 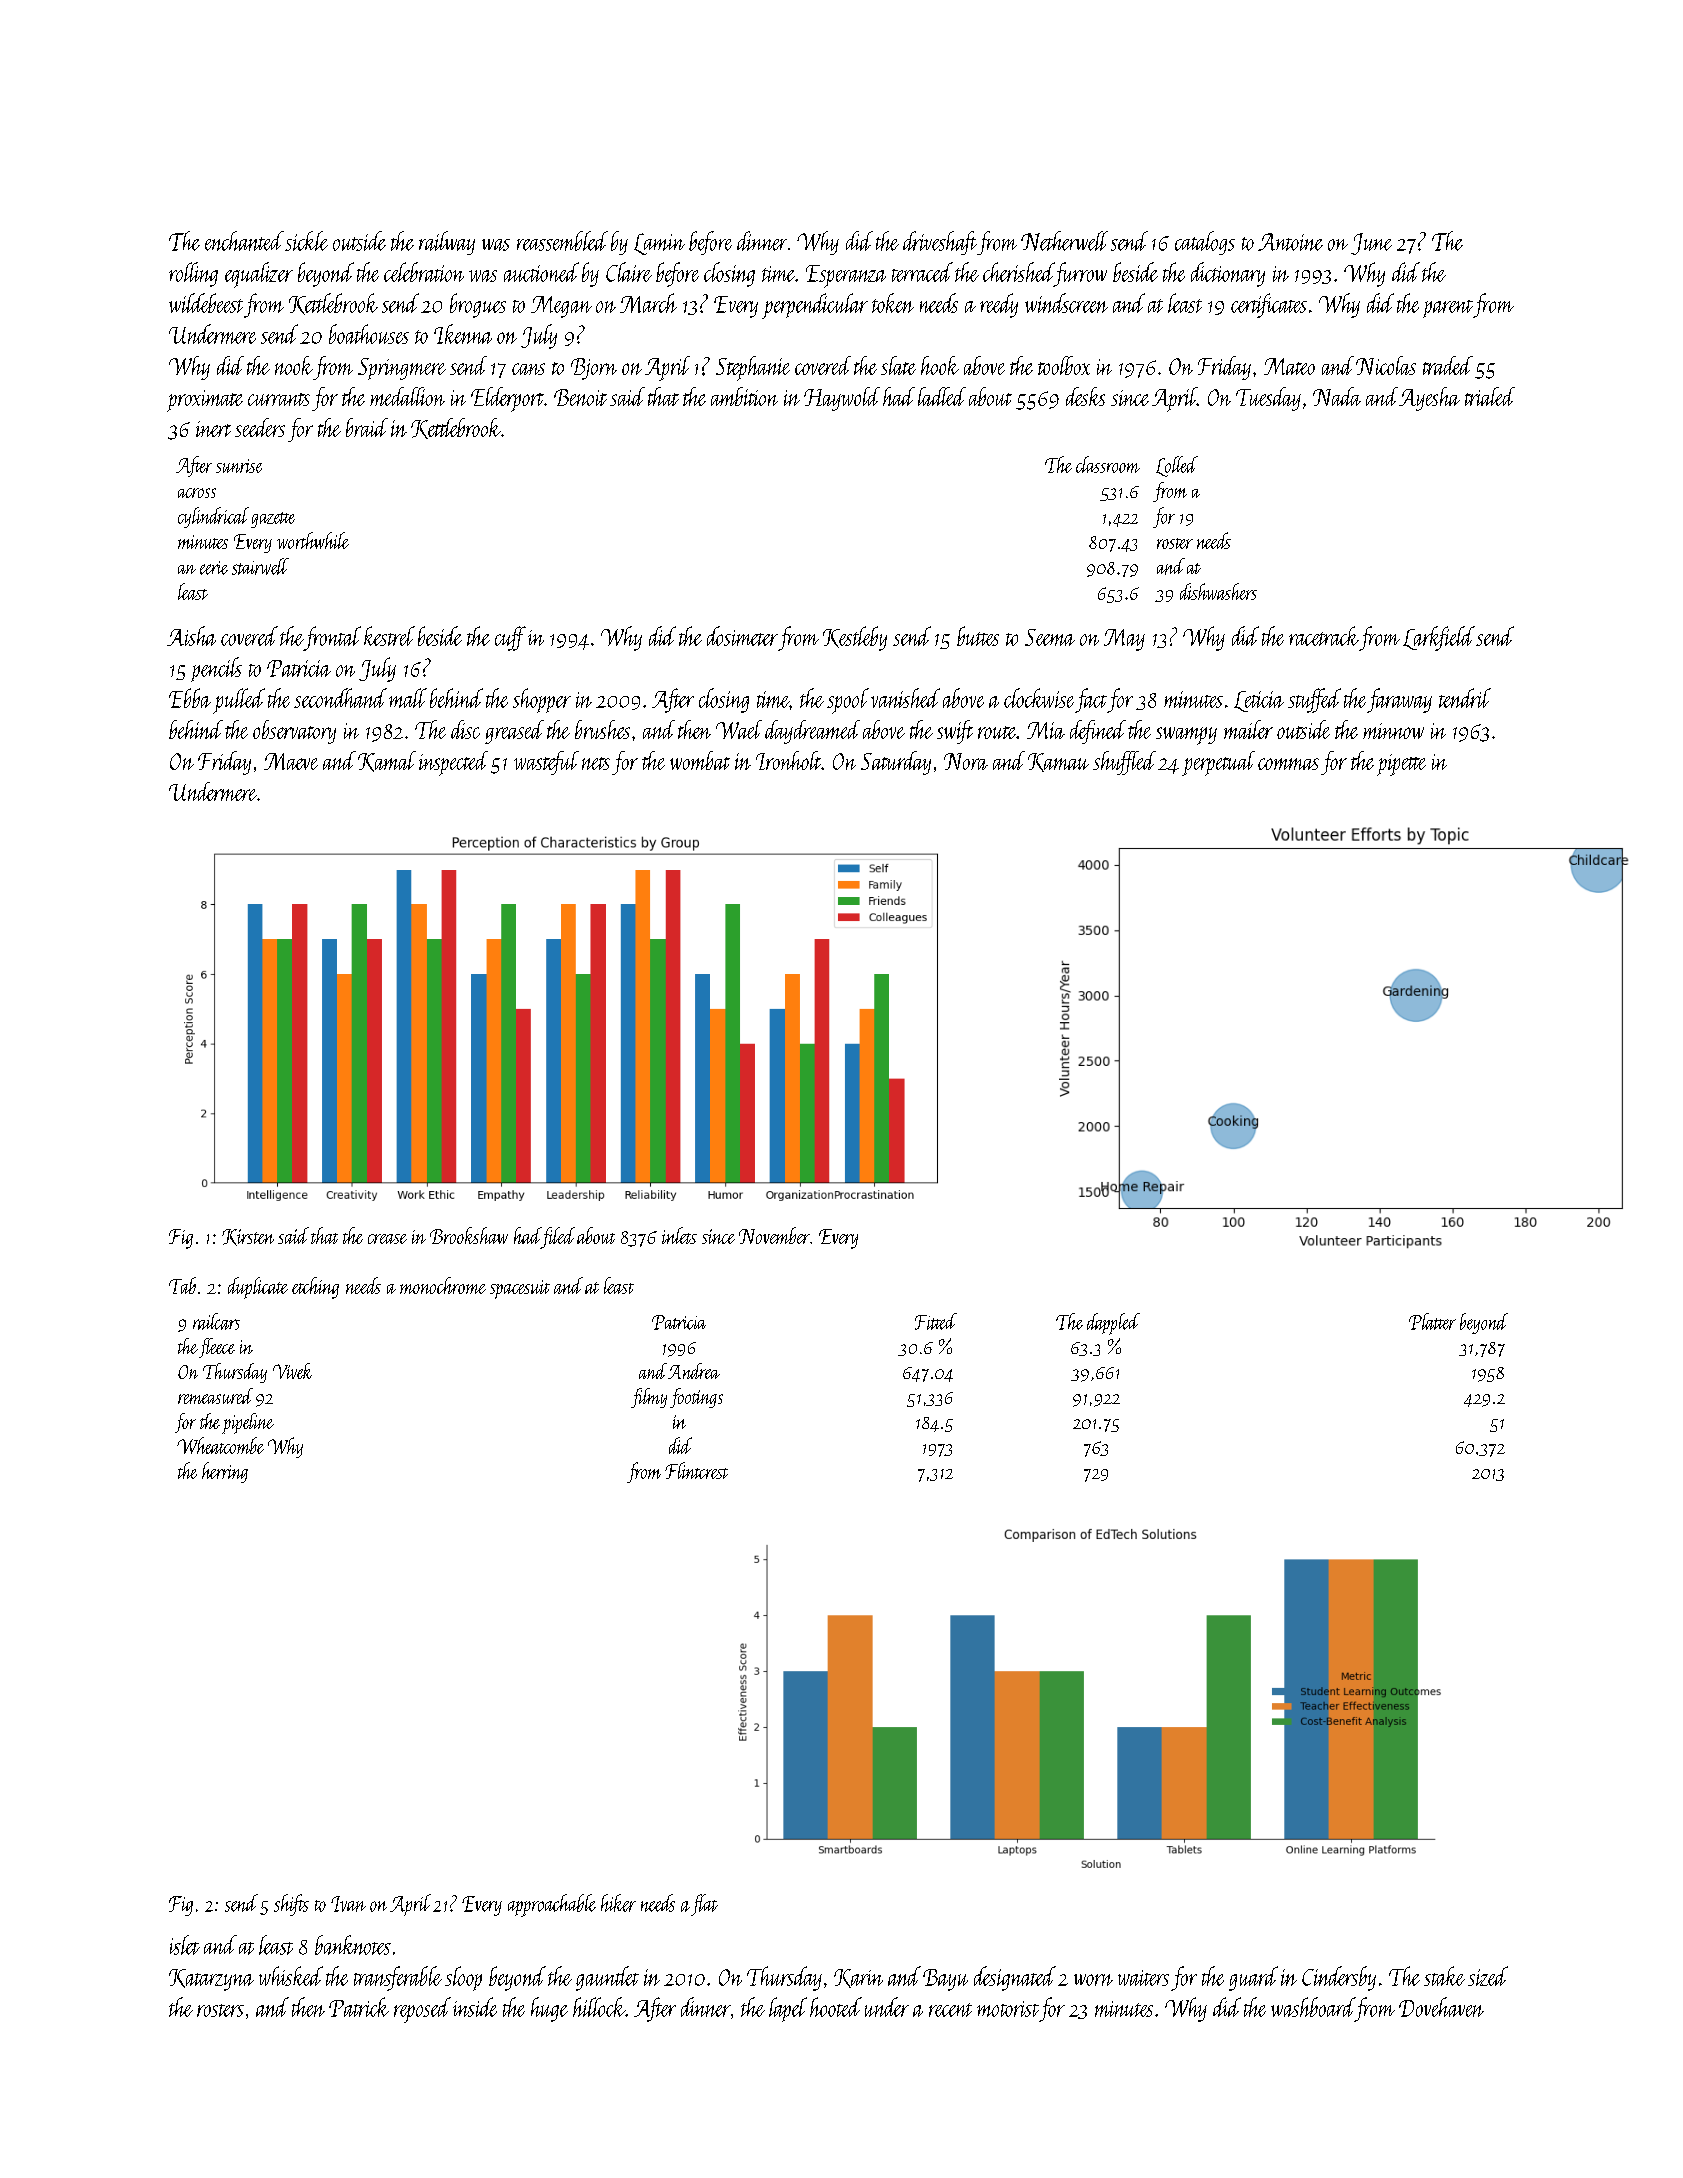 I want to click on equalizer, so click(x=259, y=275).
